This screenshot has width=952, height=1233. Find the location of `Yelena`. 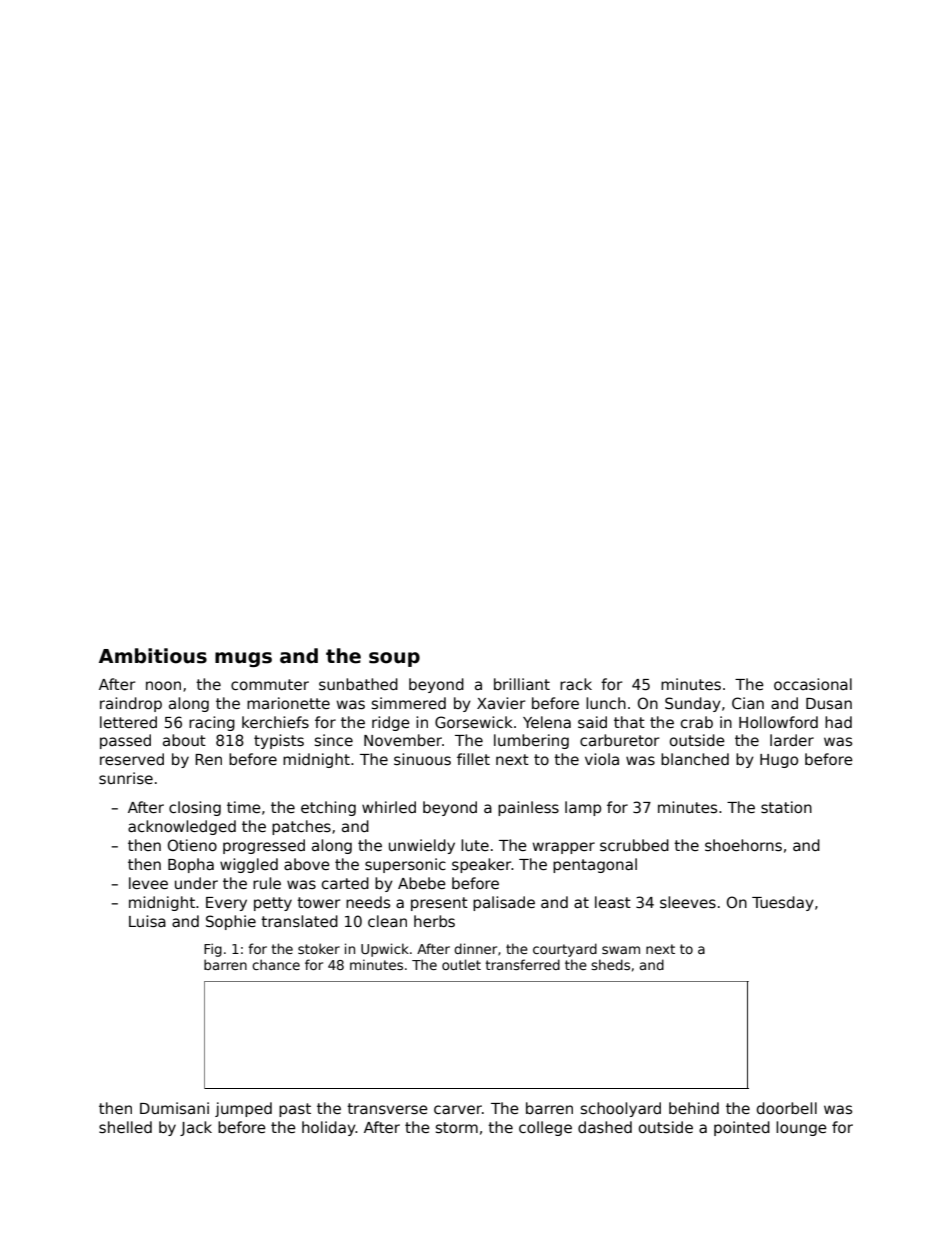

Yelena is located at coordinates (547, 722).
